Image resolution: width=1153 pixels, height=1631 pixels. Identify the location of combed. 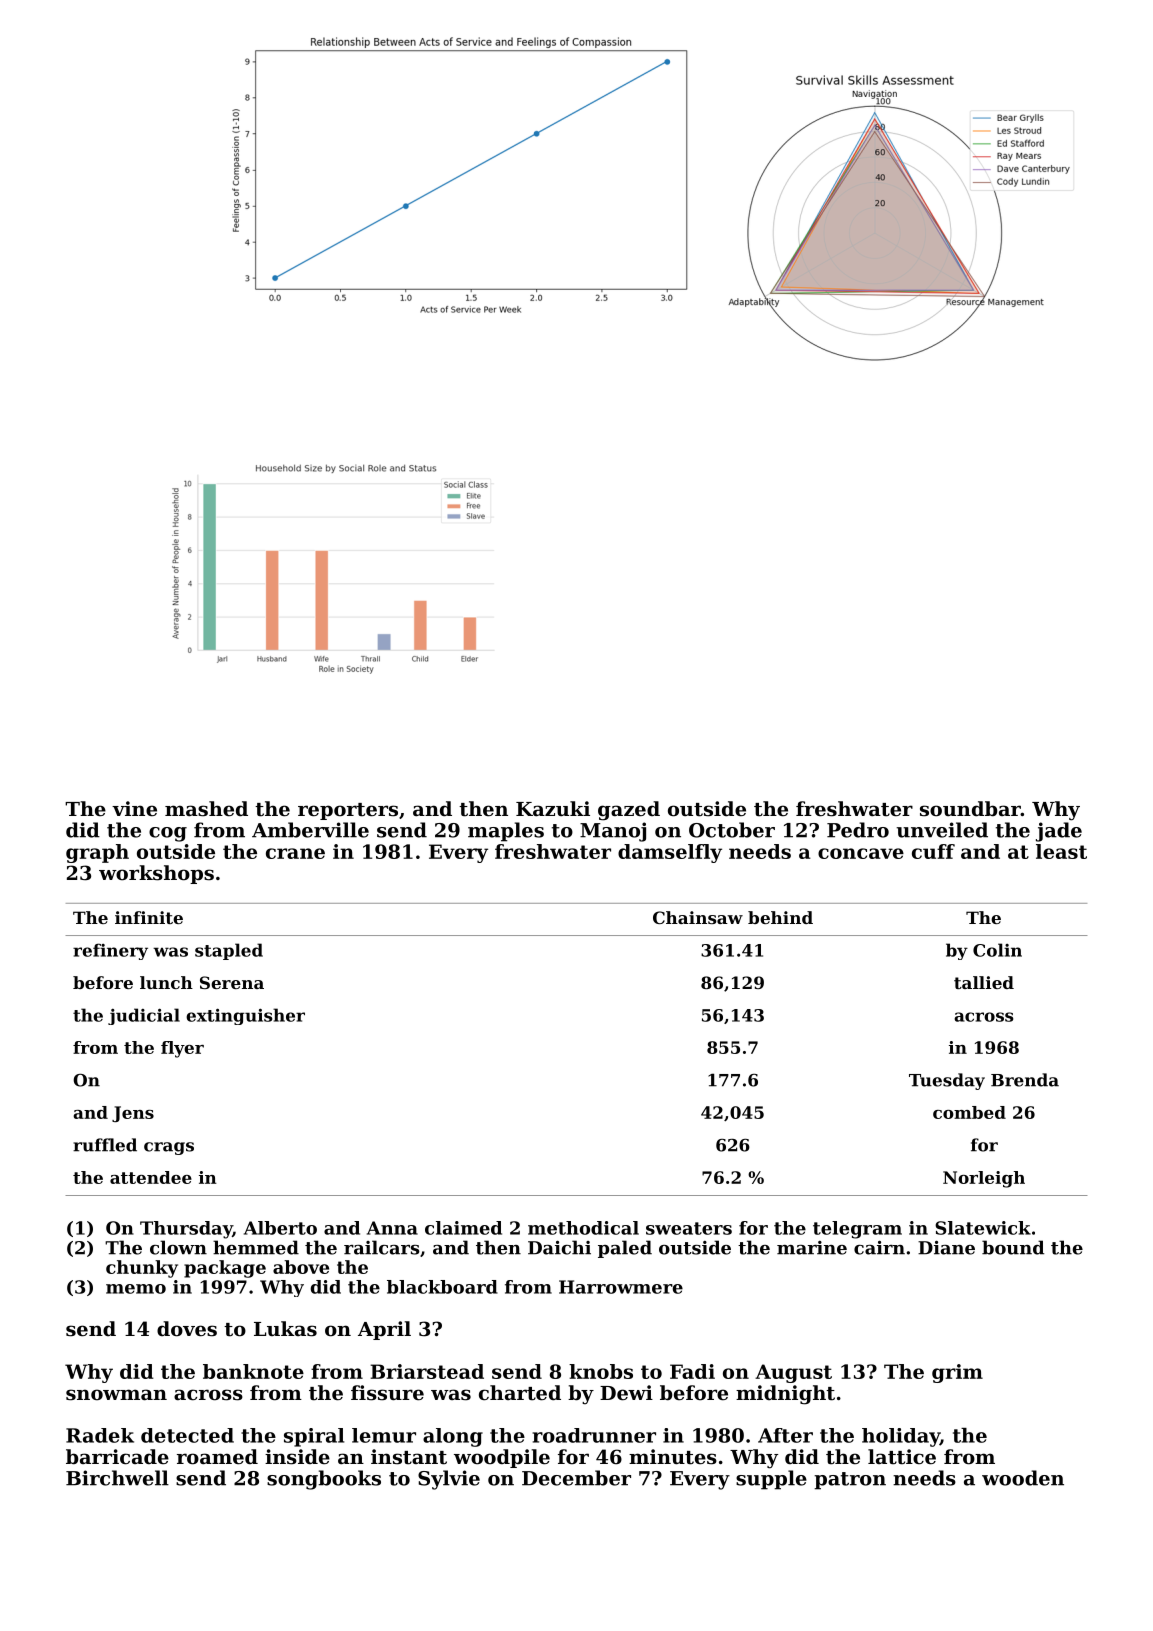
(969, 1112).
